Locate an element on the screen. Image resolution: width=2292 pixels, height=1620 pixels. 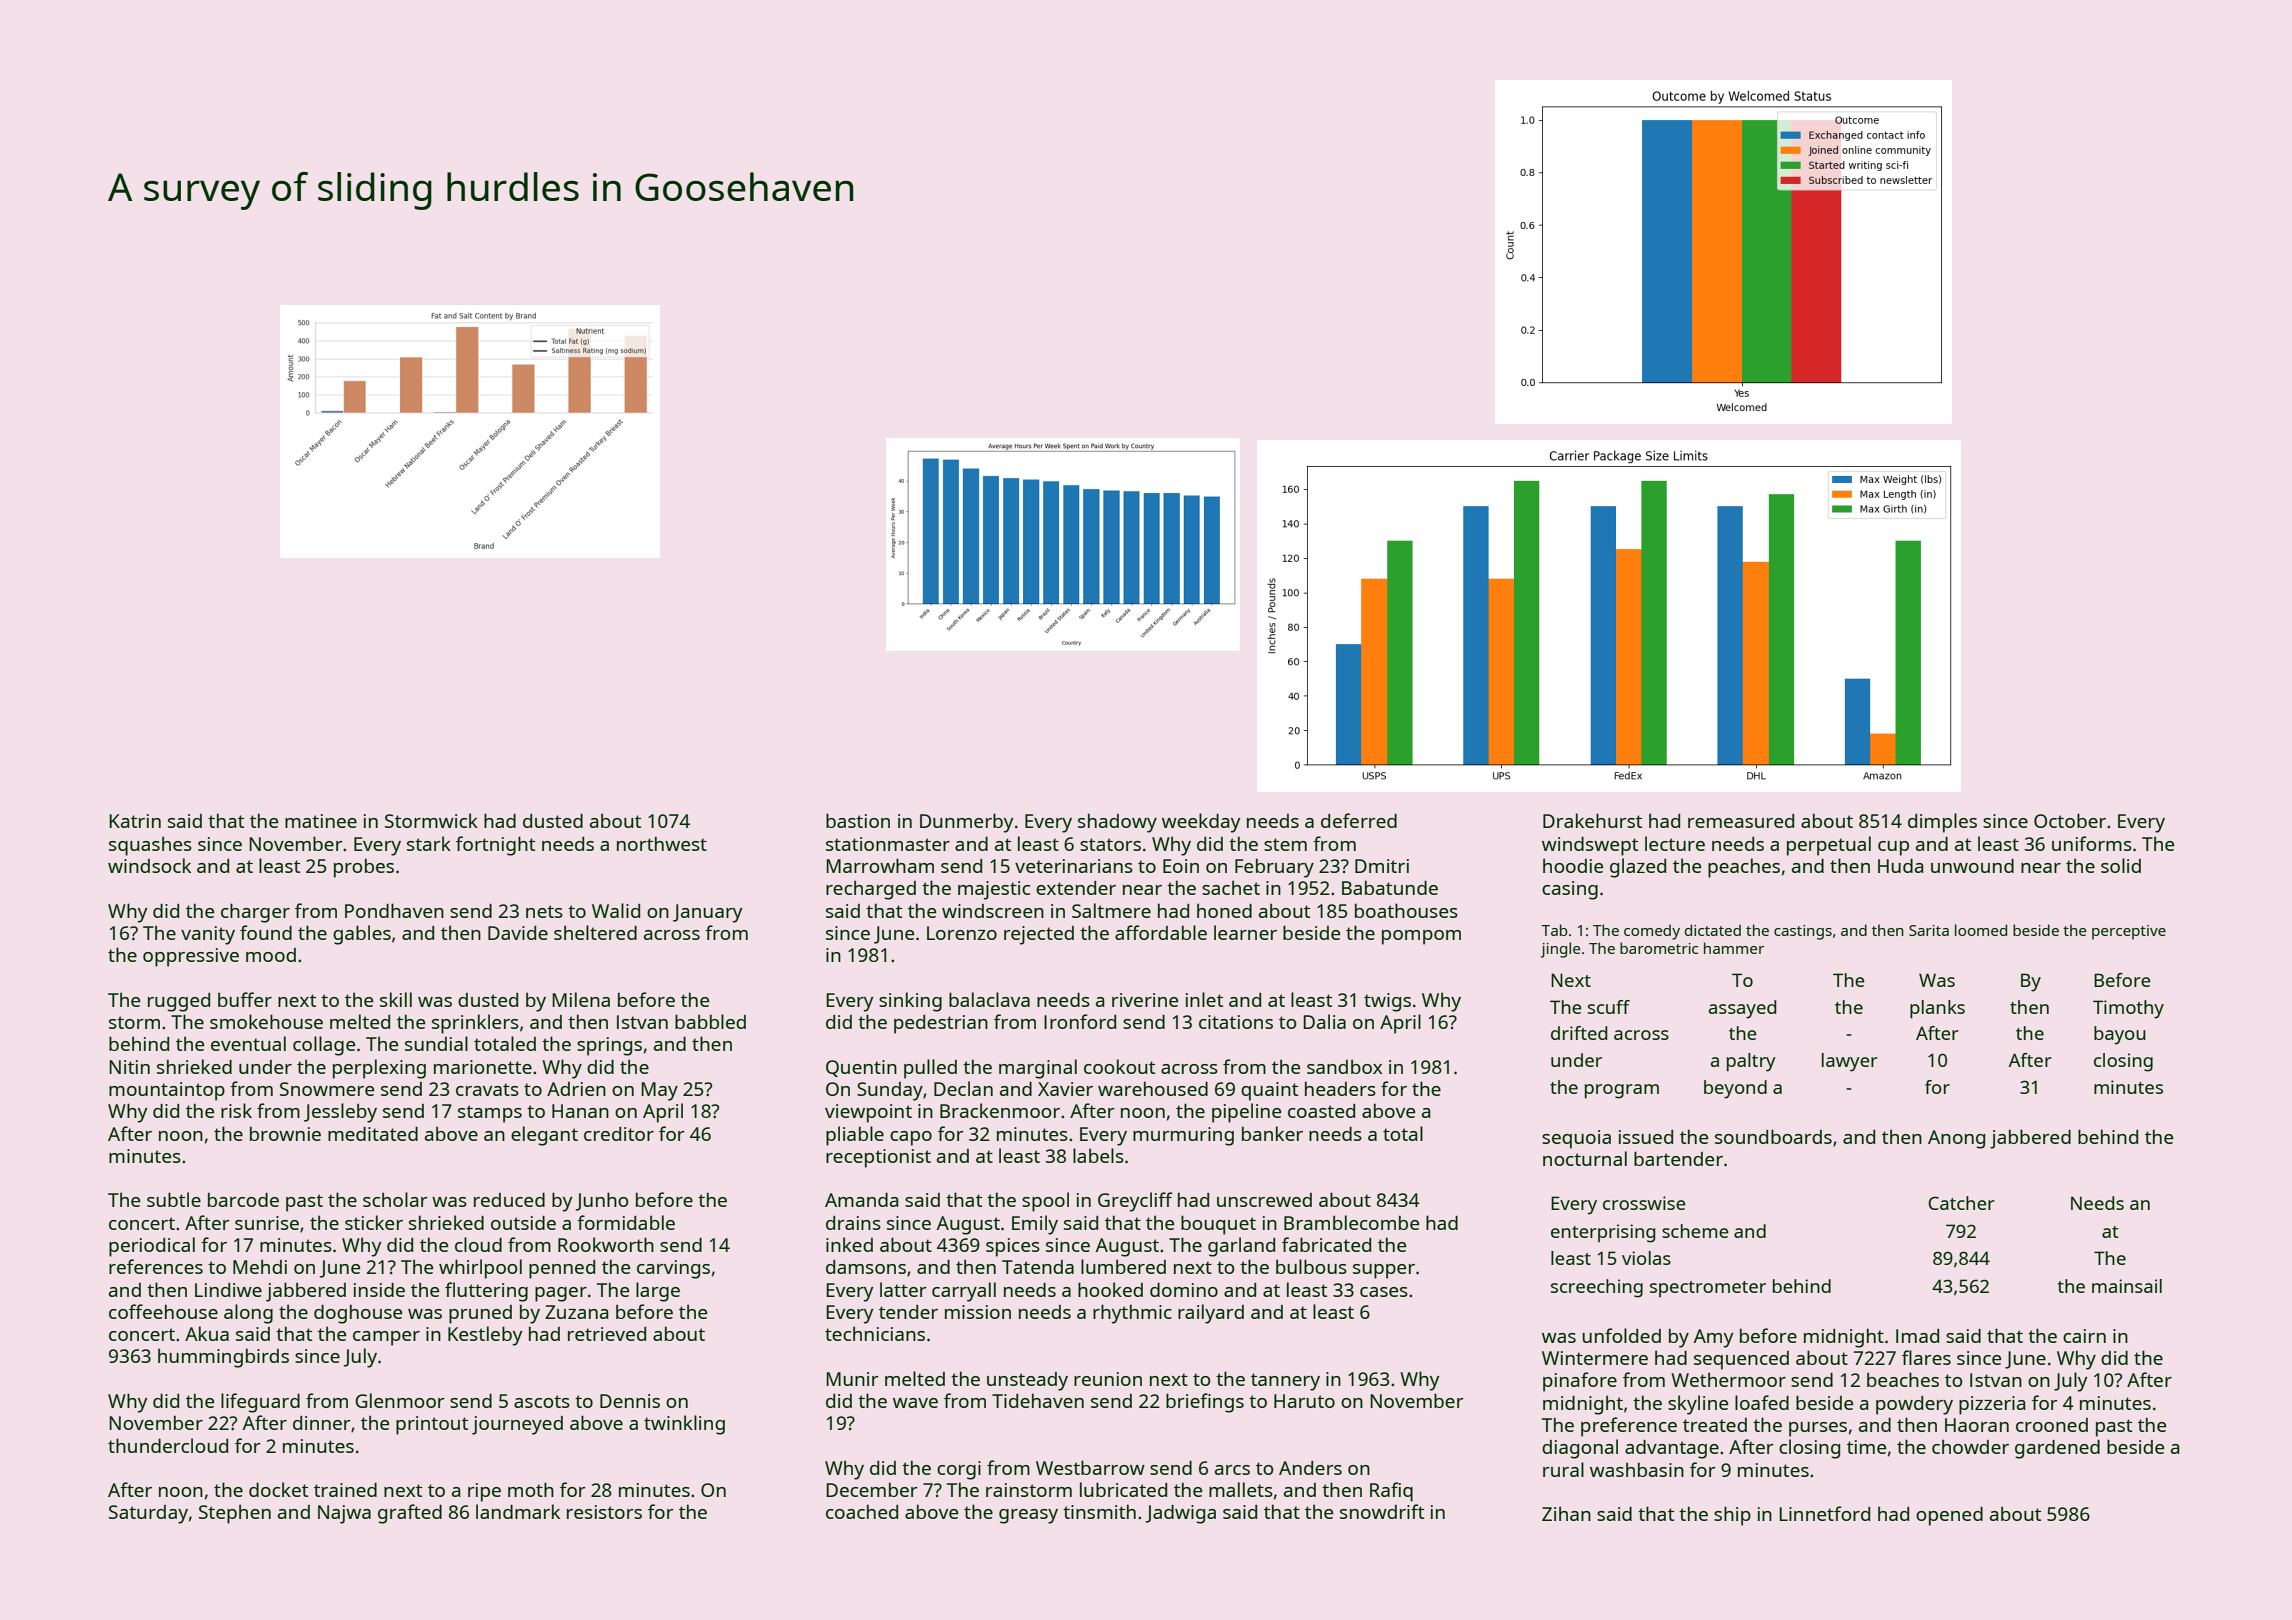
matinee is located at coordinates (321, 821).
